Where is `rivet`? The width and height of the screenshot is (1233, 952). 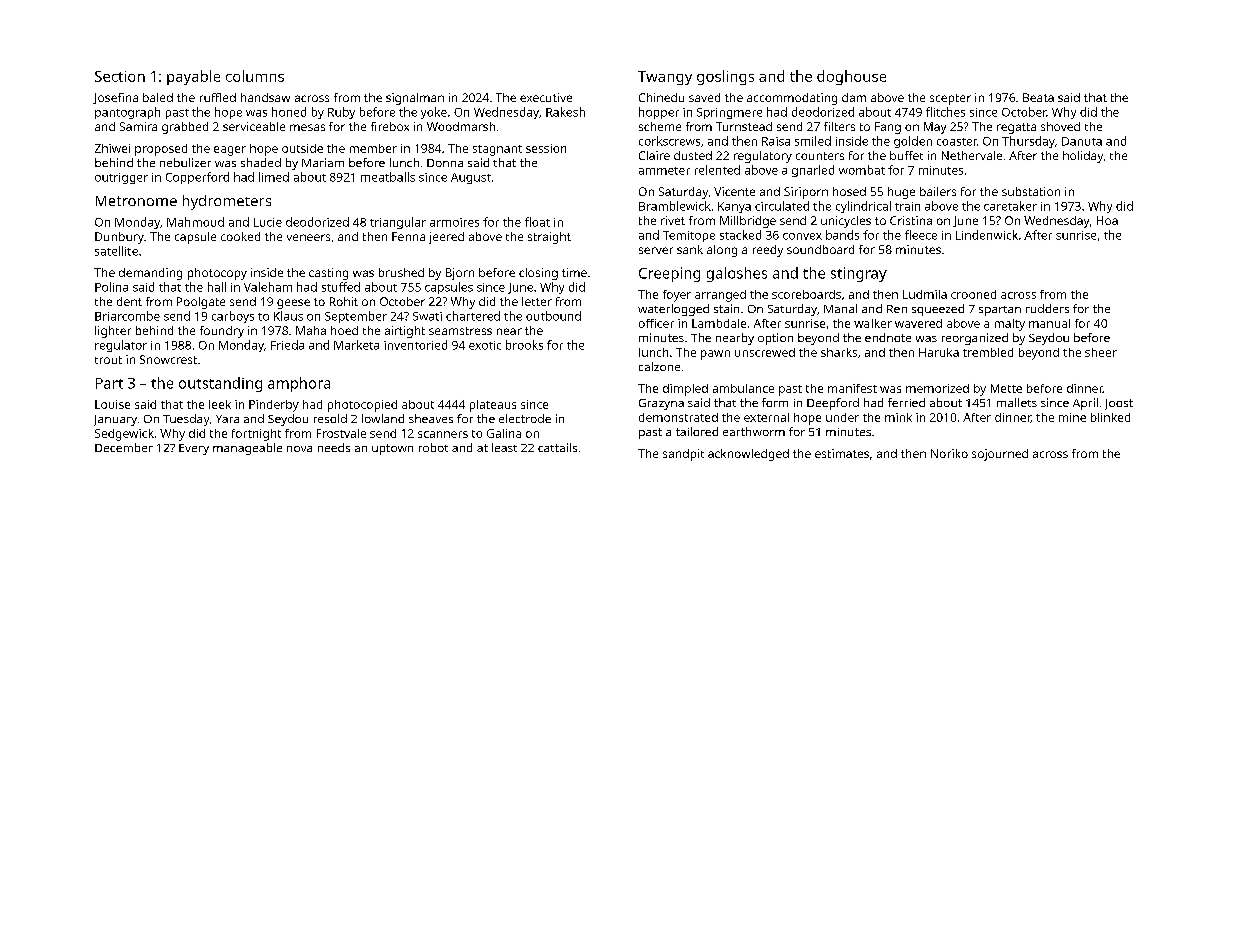 rivet is located at coordinates (673, 220).
